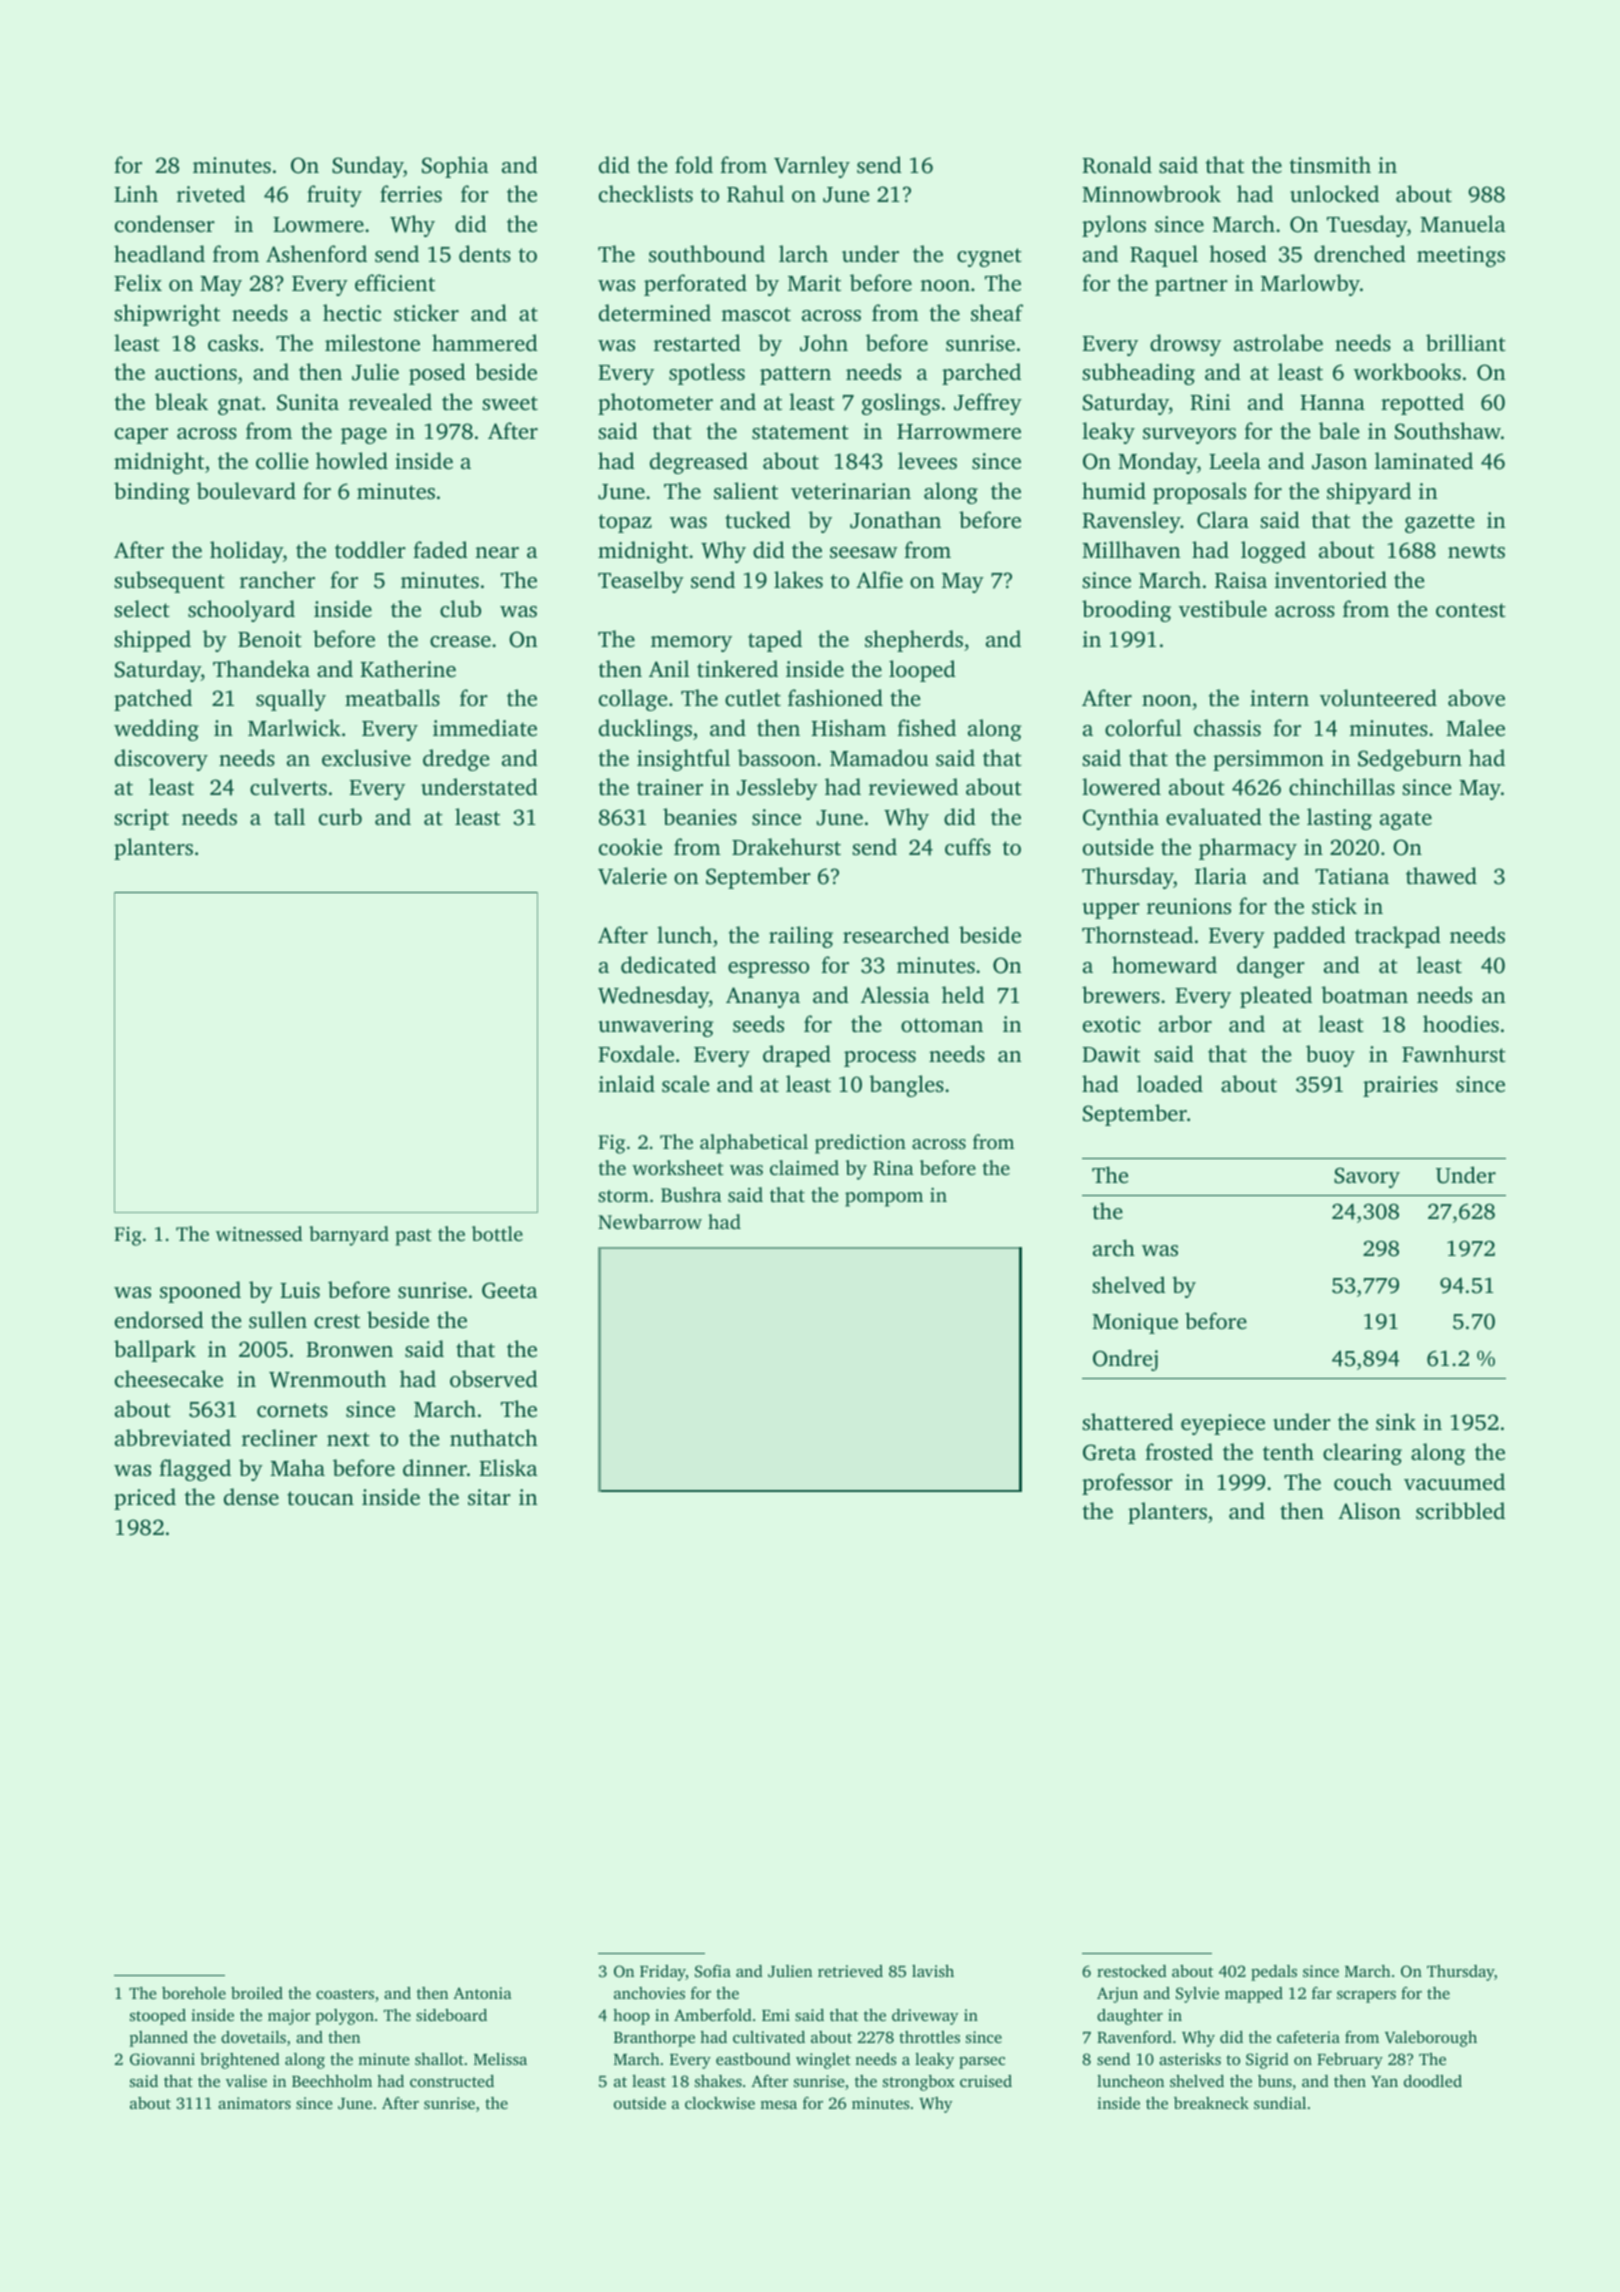 This screenshot has height=2292, width=1620. Describe the element at coordinates (289, 816) in the screenshot. I see `tall` at that location.
